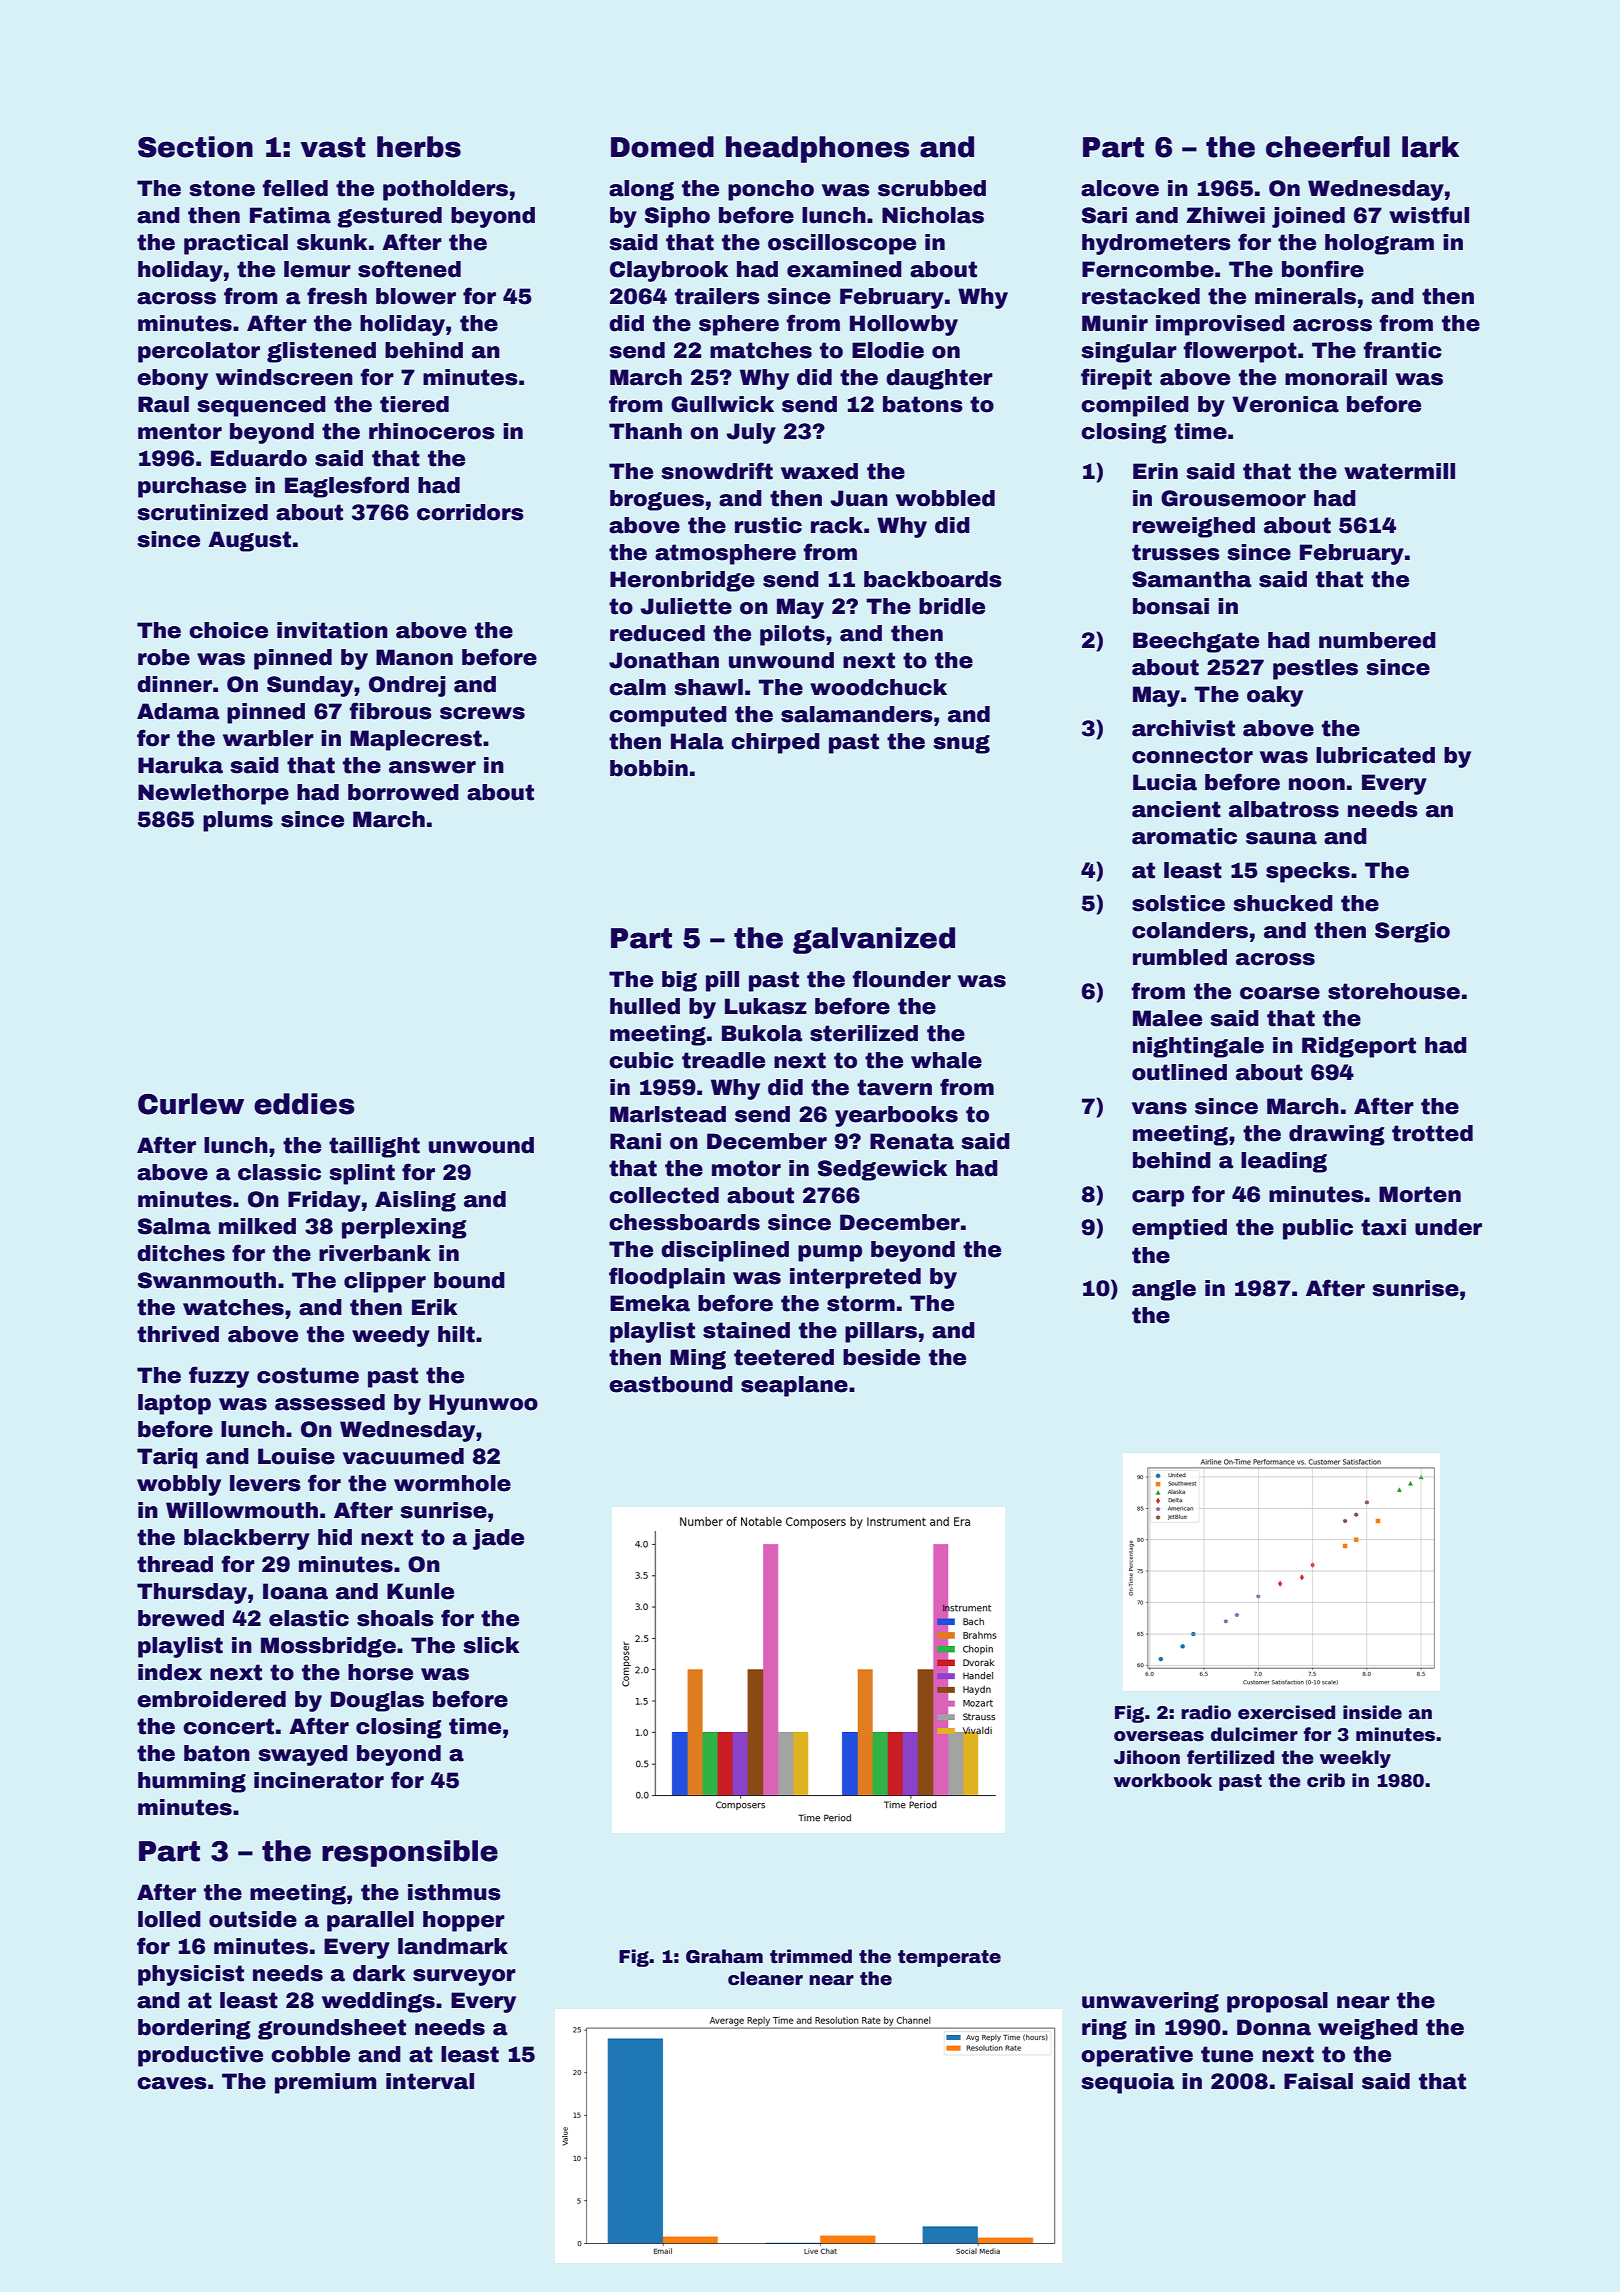 The height and width of the document is (2292, 1620). Describe the element at coordinates (1280, 993) in the document. I see `coarse` at that location.
